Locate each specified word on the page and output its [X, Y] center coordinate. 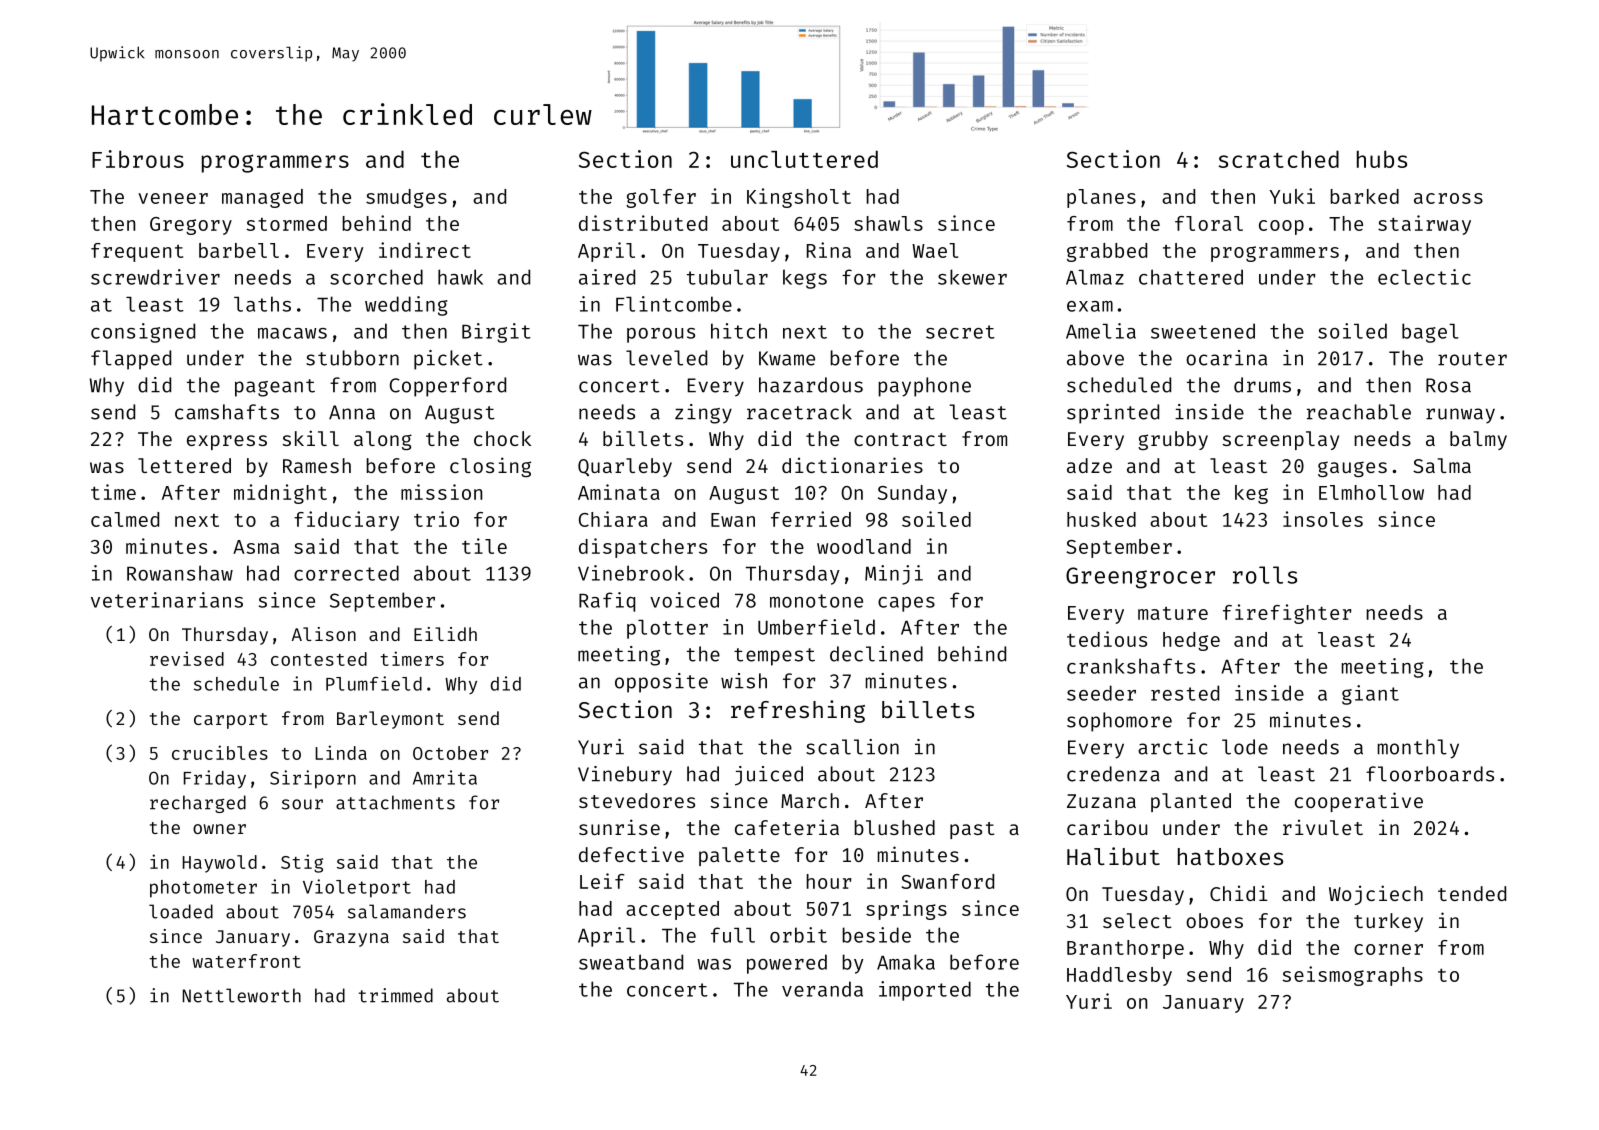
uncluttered [804, 159]
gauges [1352, 469]
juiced [769, 776]
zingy [703, 414]
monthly [1418, 749]
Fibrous [138, 159]
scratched [1278, 159]
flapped [131, 360]
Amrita [445, 777]
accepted [672, 910]
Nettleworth [242, 995]
